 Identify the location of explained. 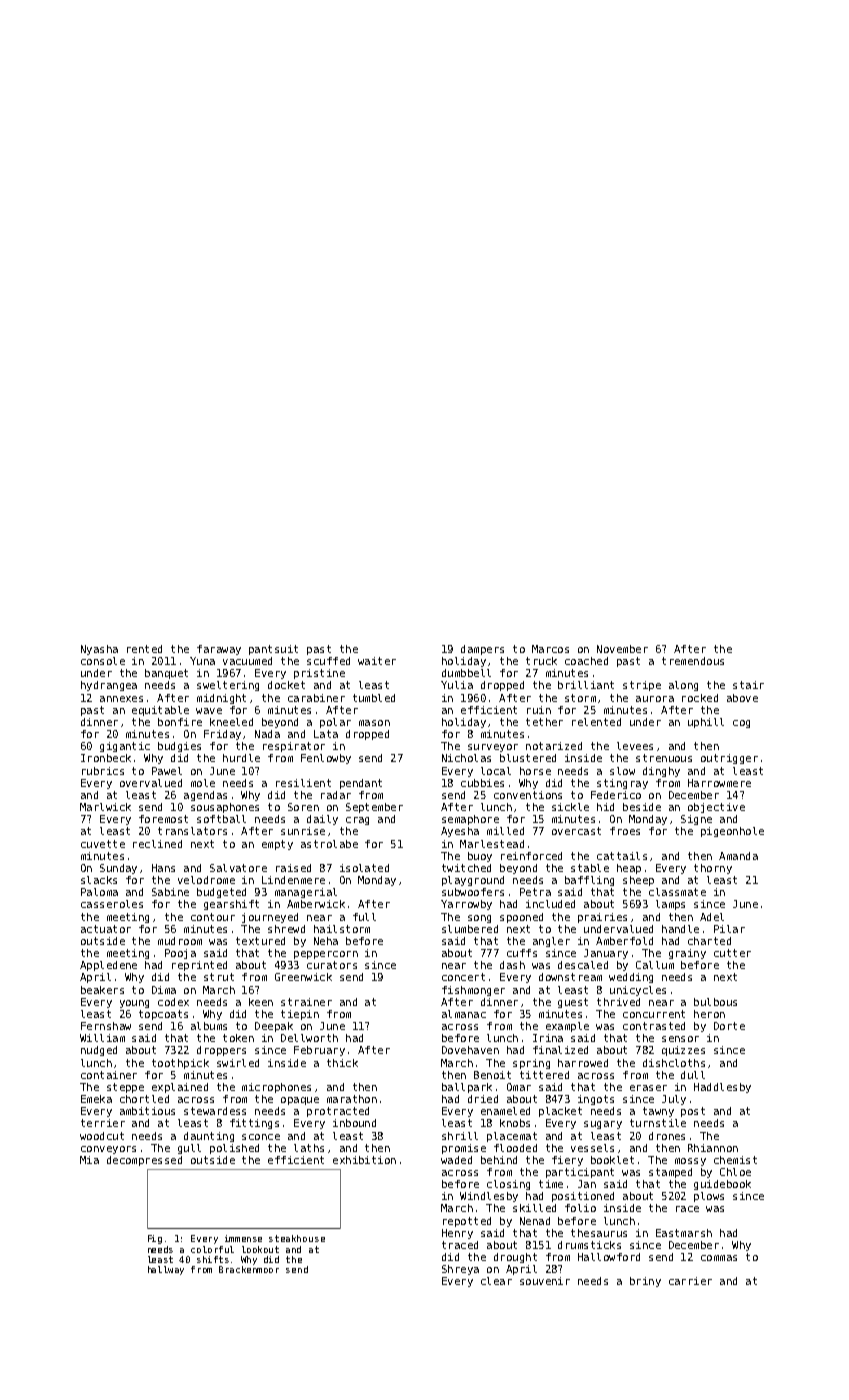
(180, 1088).
